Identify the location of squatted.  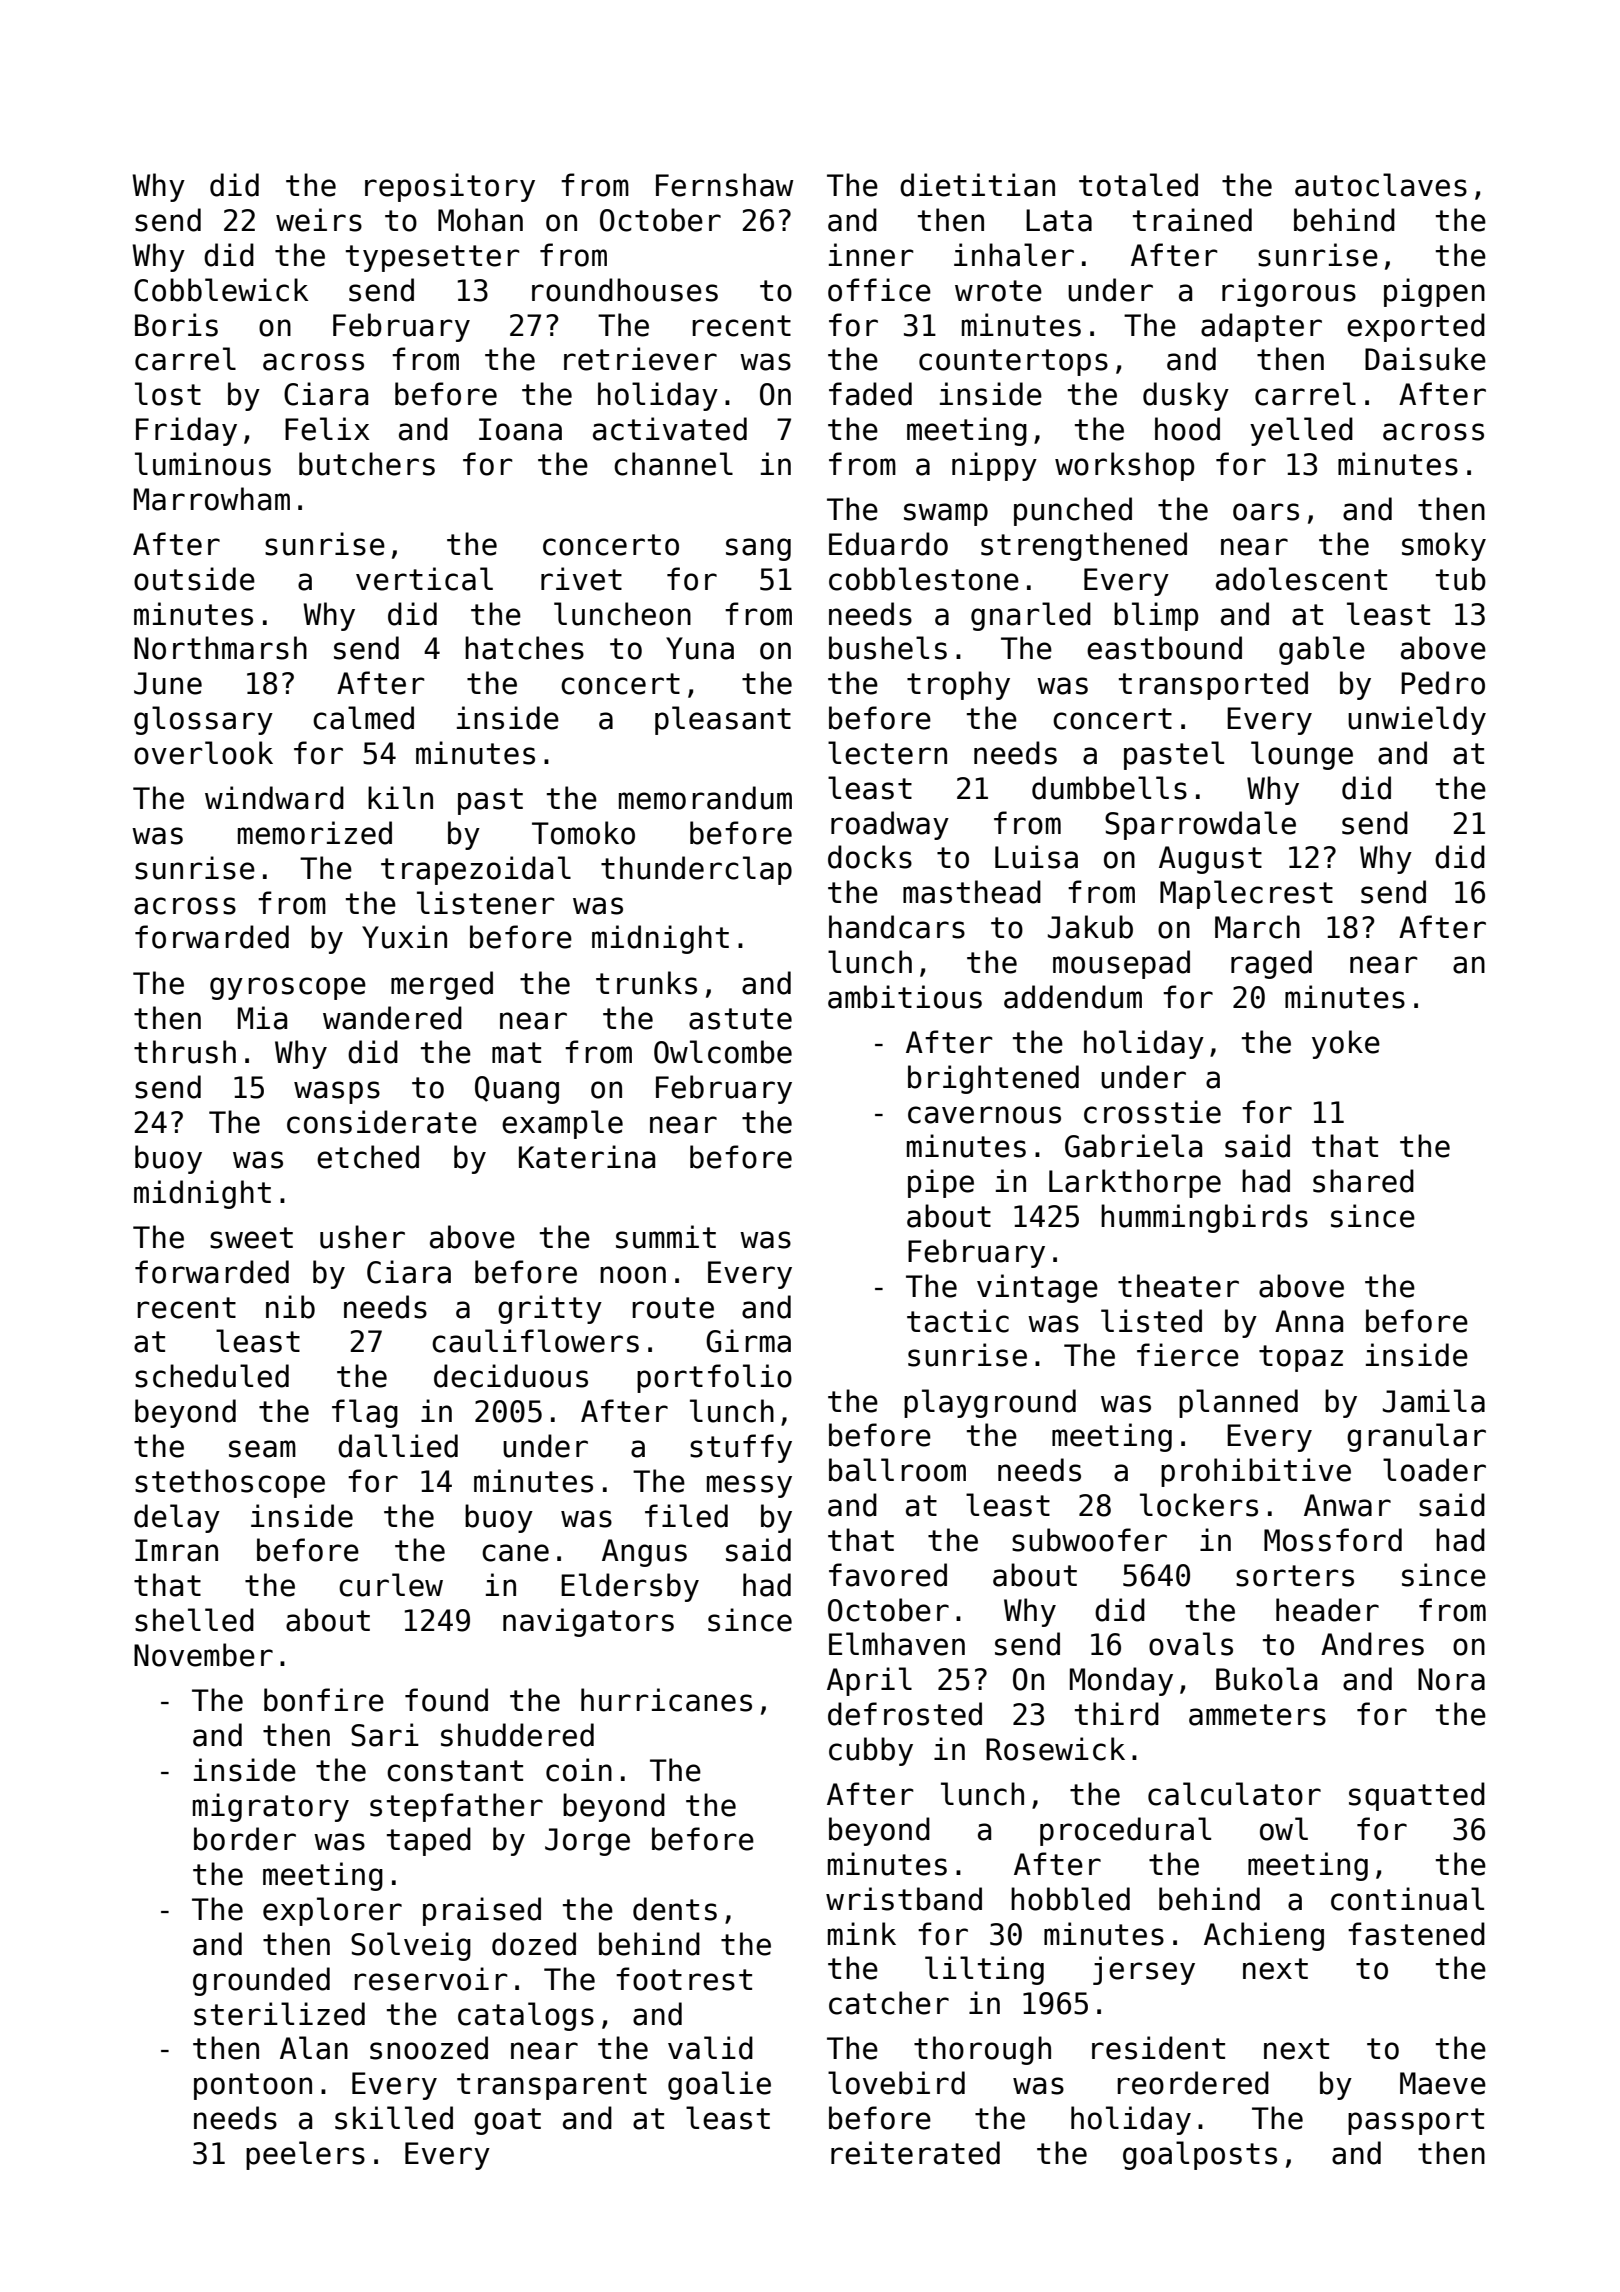
(1417, 1796).
